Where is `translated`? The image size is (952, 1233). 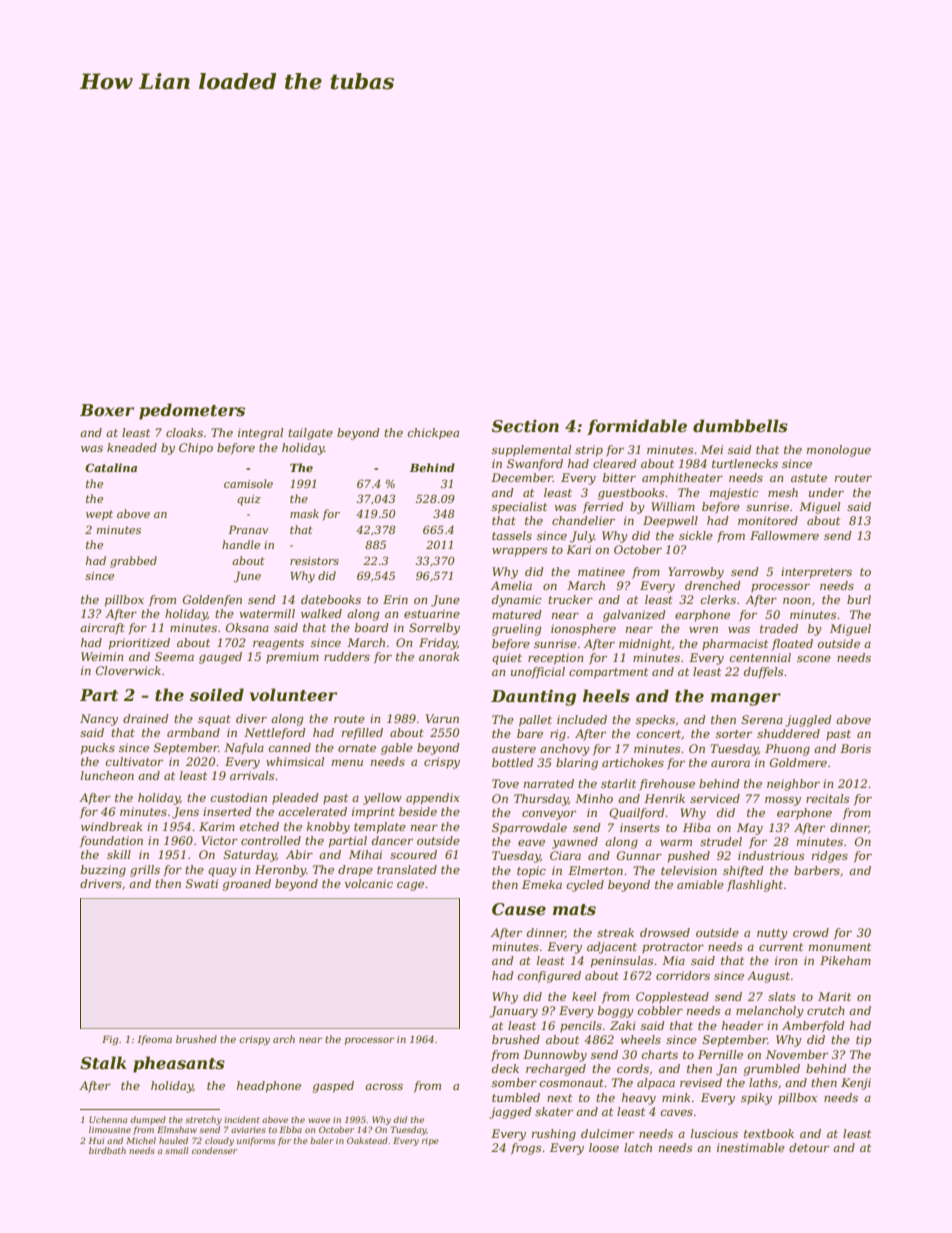
translated is located at coordinates (407, 869).
